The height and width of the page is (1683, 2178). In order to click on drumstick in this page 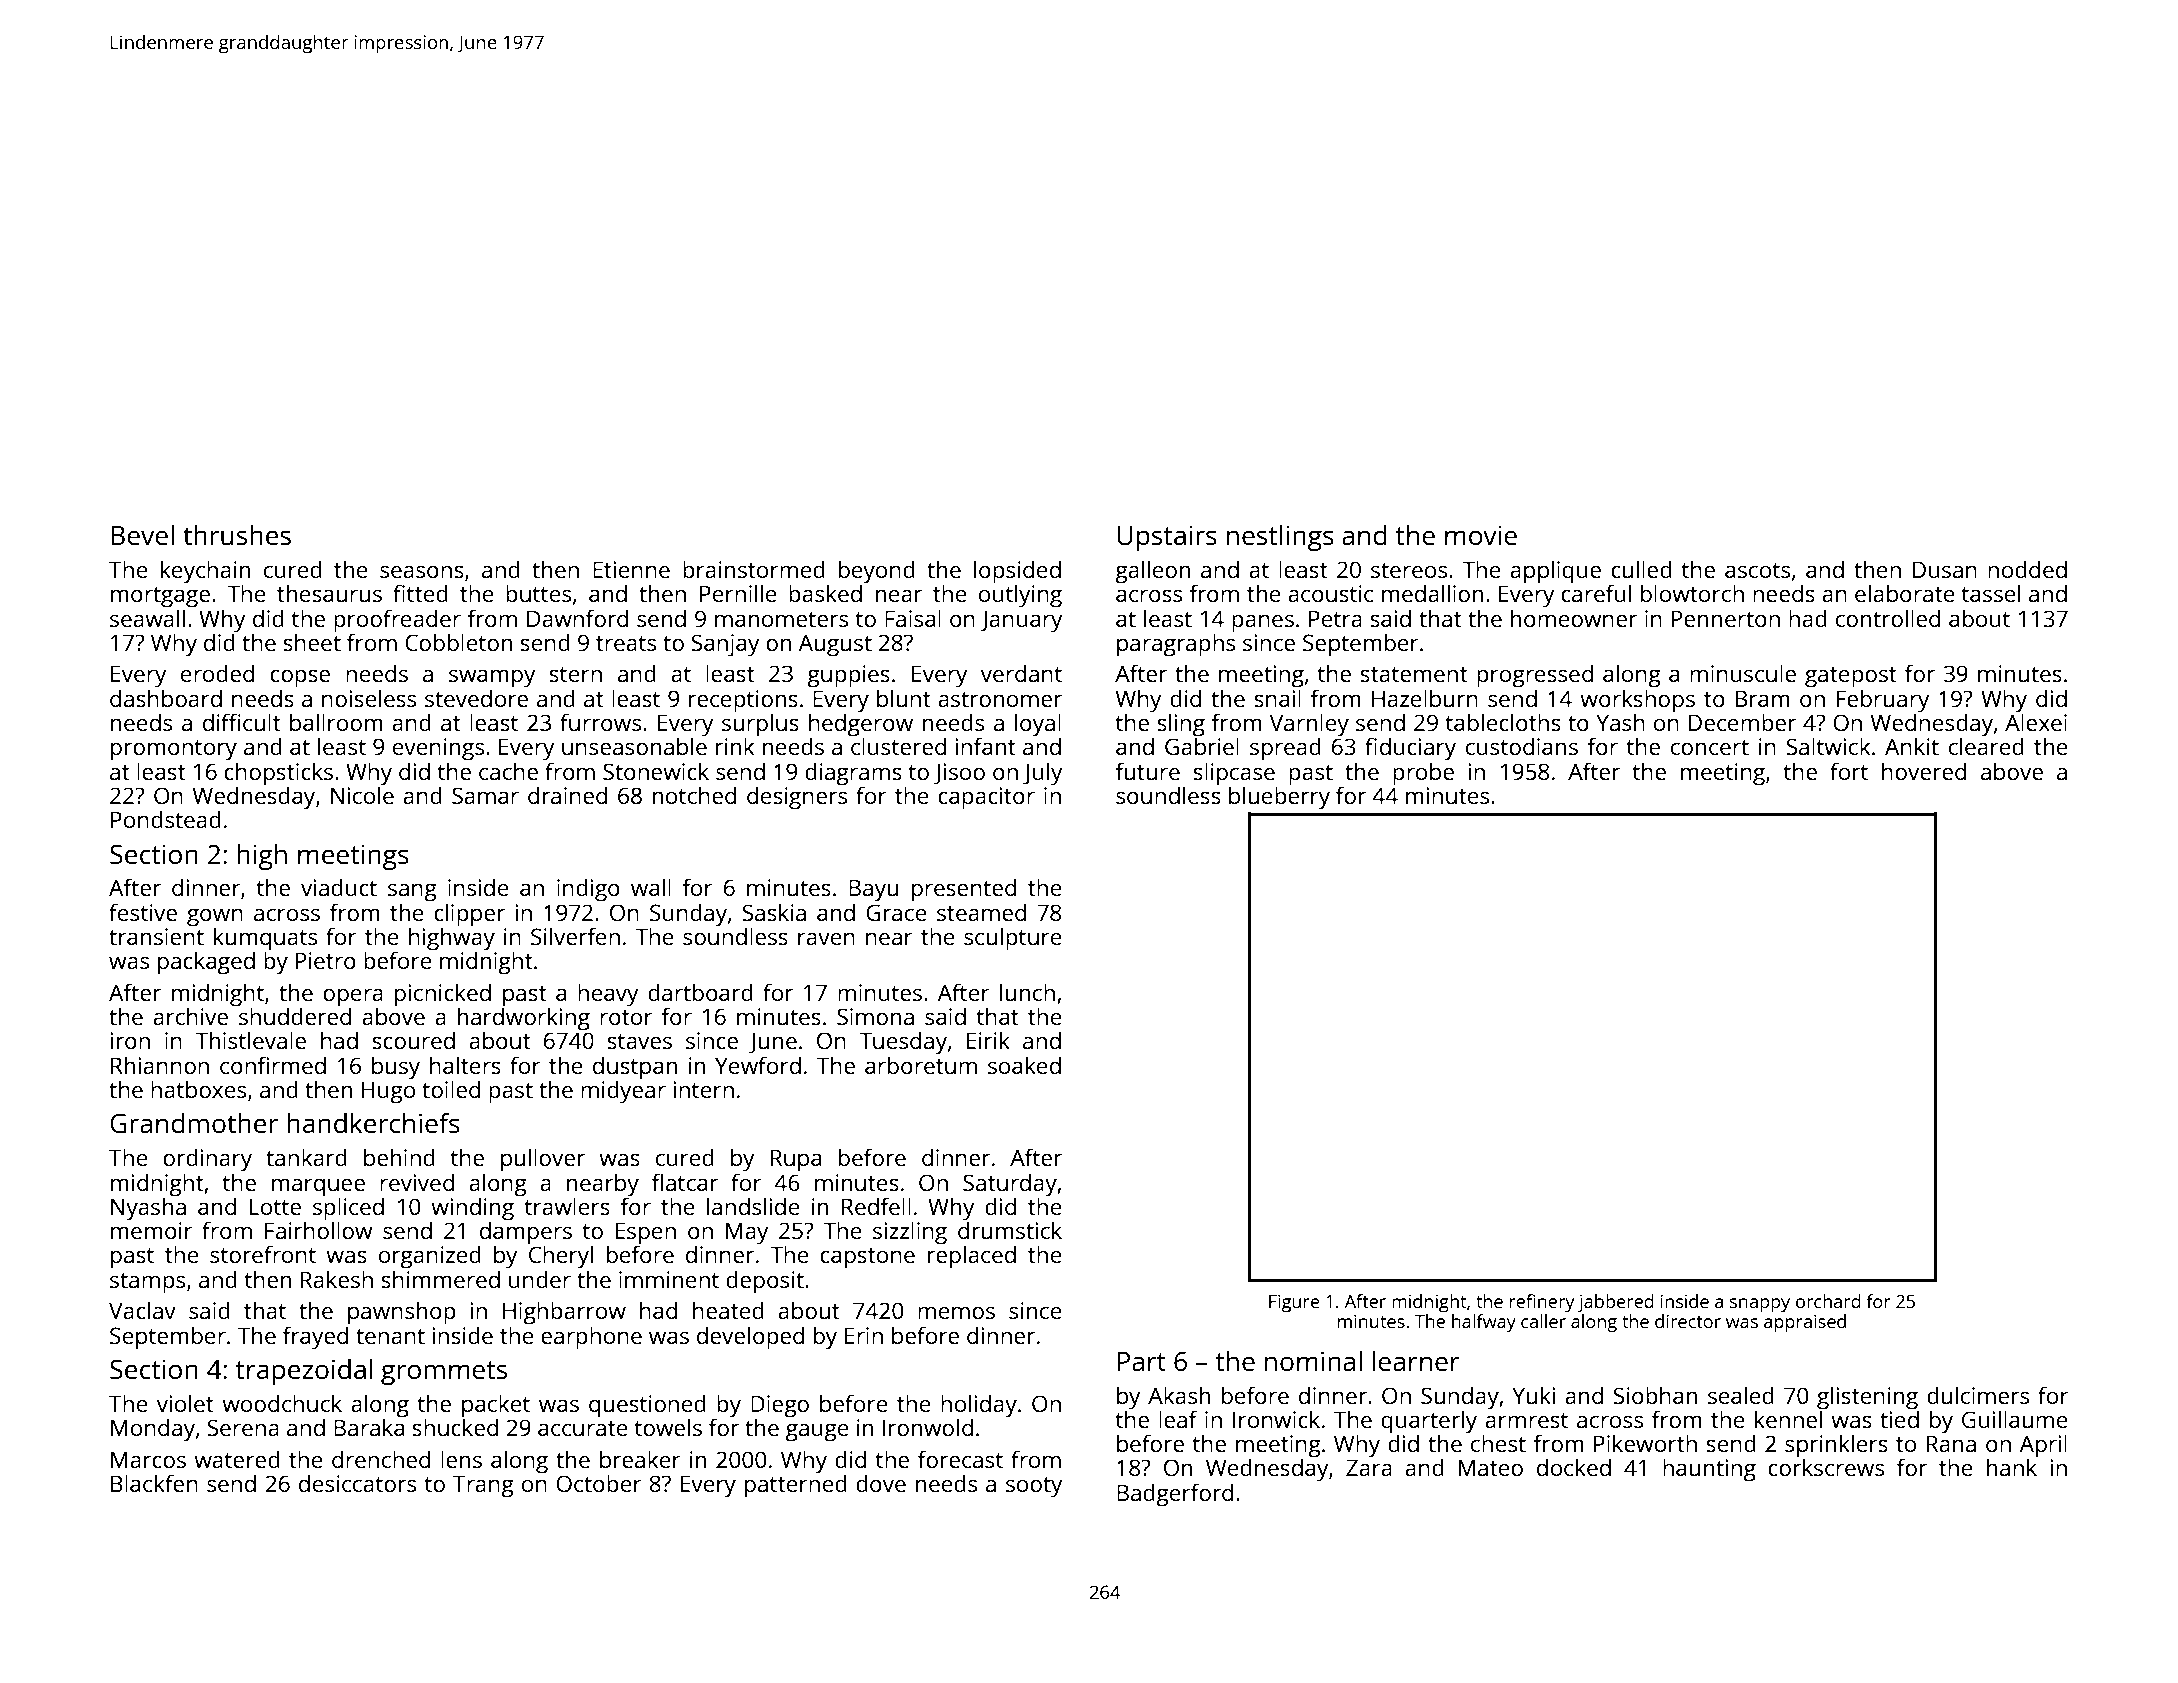, I will do `click(1010, 1230)`.
